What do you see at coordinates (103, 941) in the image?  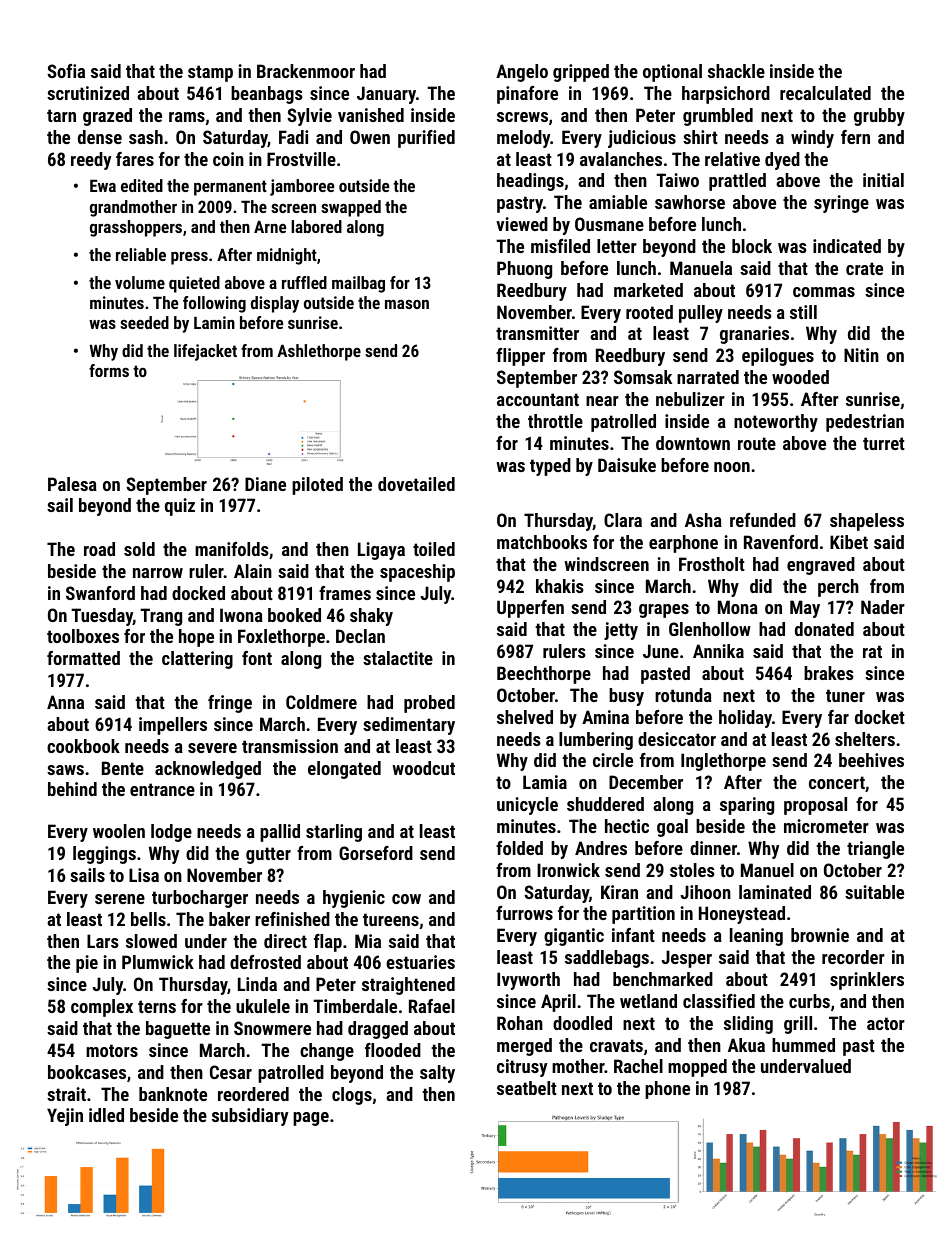 I see `Lars` at bounding box center [103, 941].
